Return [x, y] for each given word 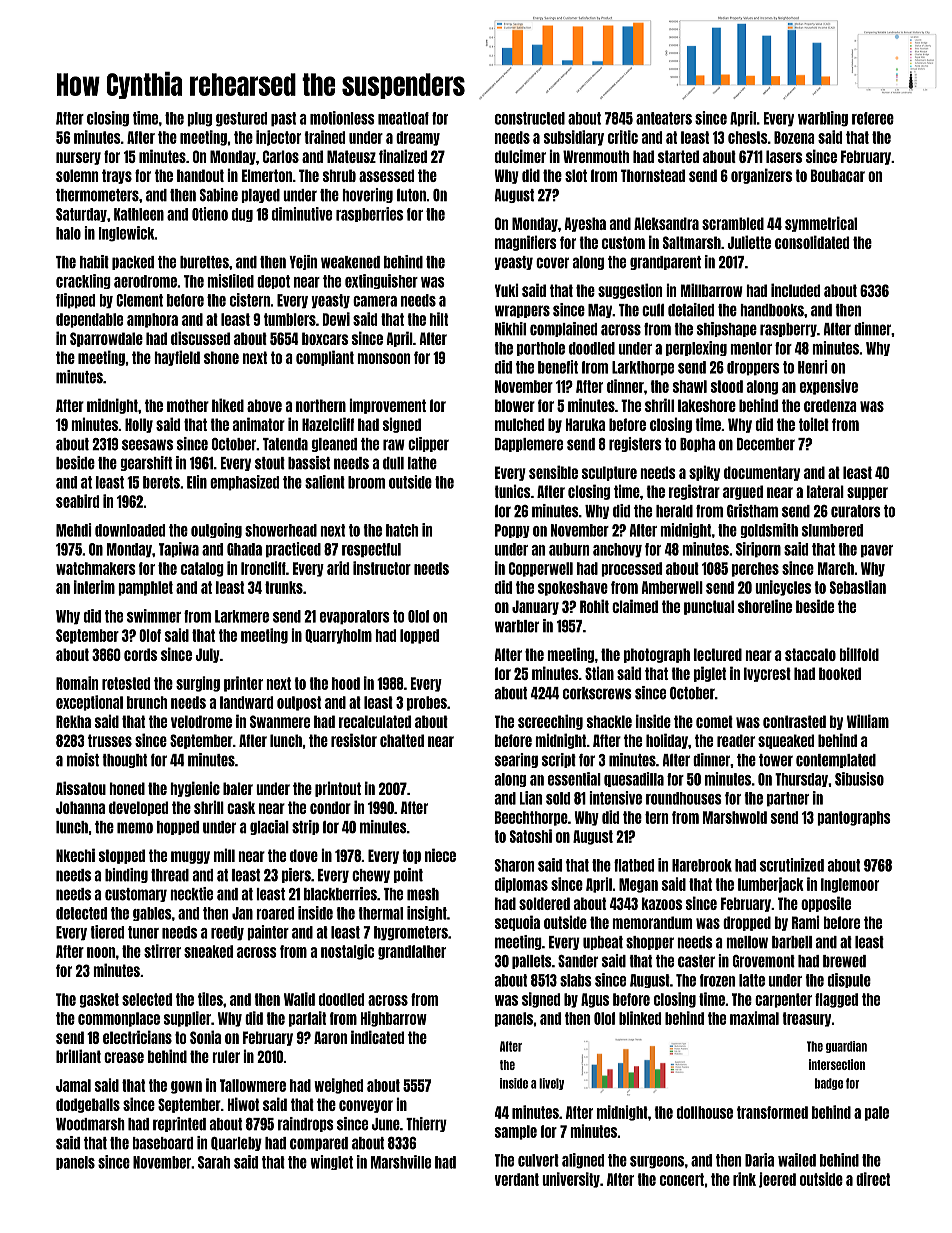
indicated [377, 1037]
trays [117, 176]
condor [330, 807]
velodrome [201, 721]
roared [275, 913]
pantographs [854, 818]
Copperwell [541, 569]
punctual [709, 607]
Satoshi [531, 836]
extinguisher [381, 281]
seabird [77, 501]
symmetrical [821, 224]
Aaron [330, 1037]
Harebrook [702, 865]
